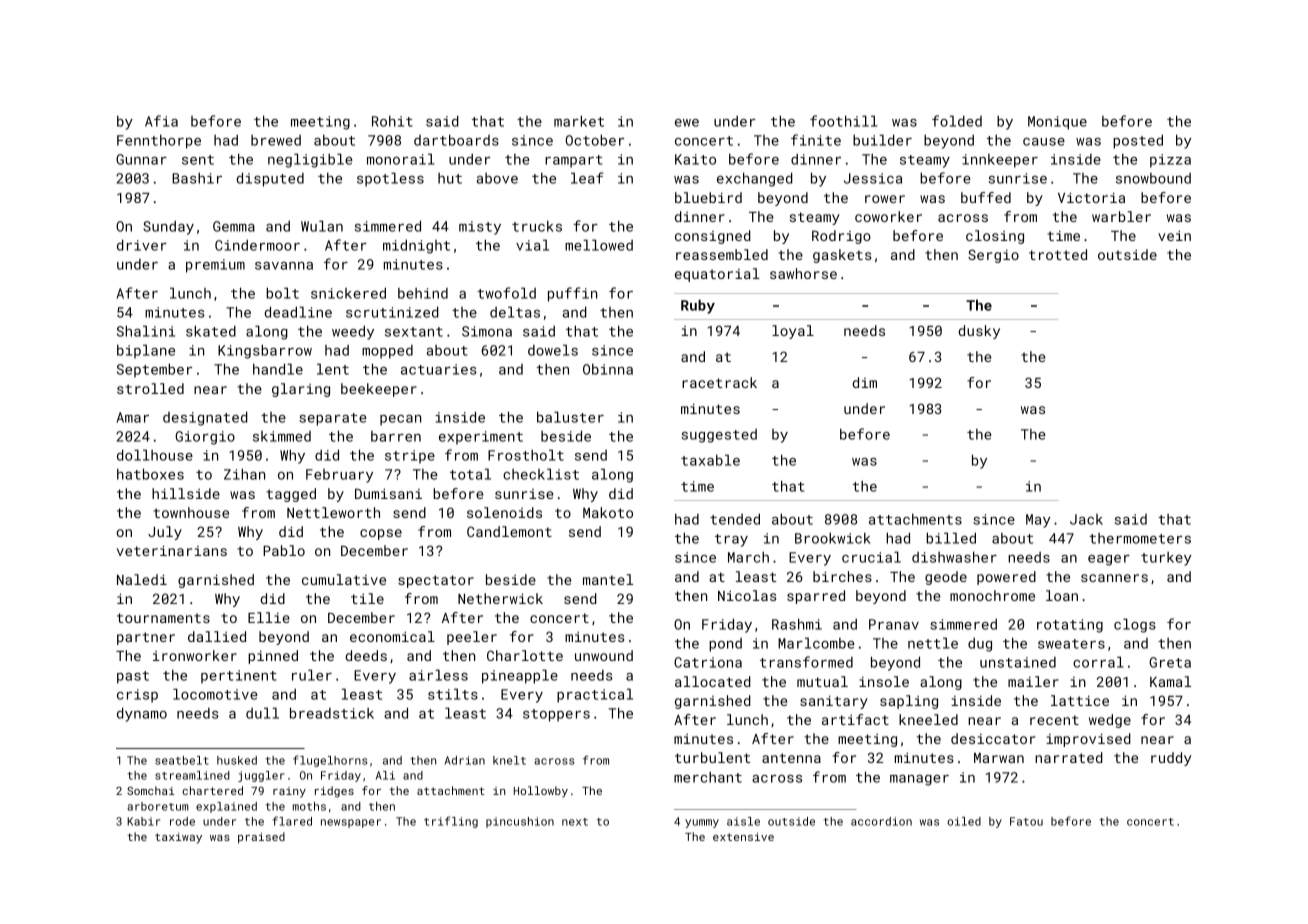 Image resolution: width=1308 pixels, height=924 pixels. I want to click on husked, so click(237, 760).
